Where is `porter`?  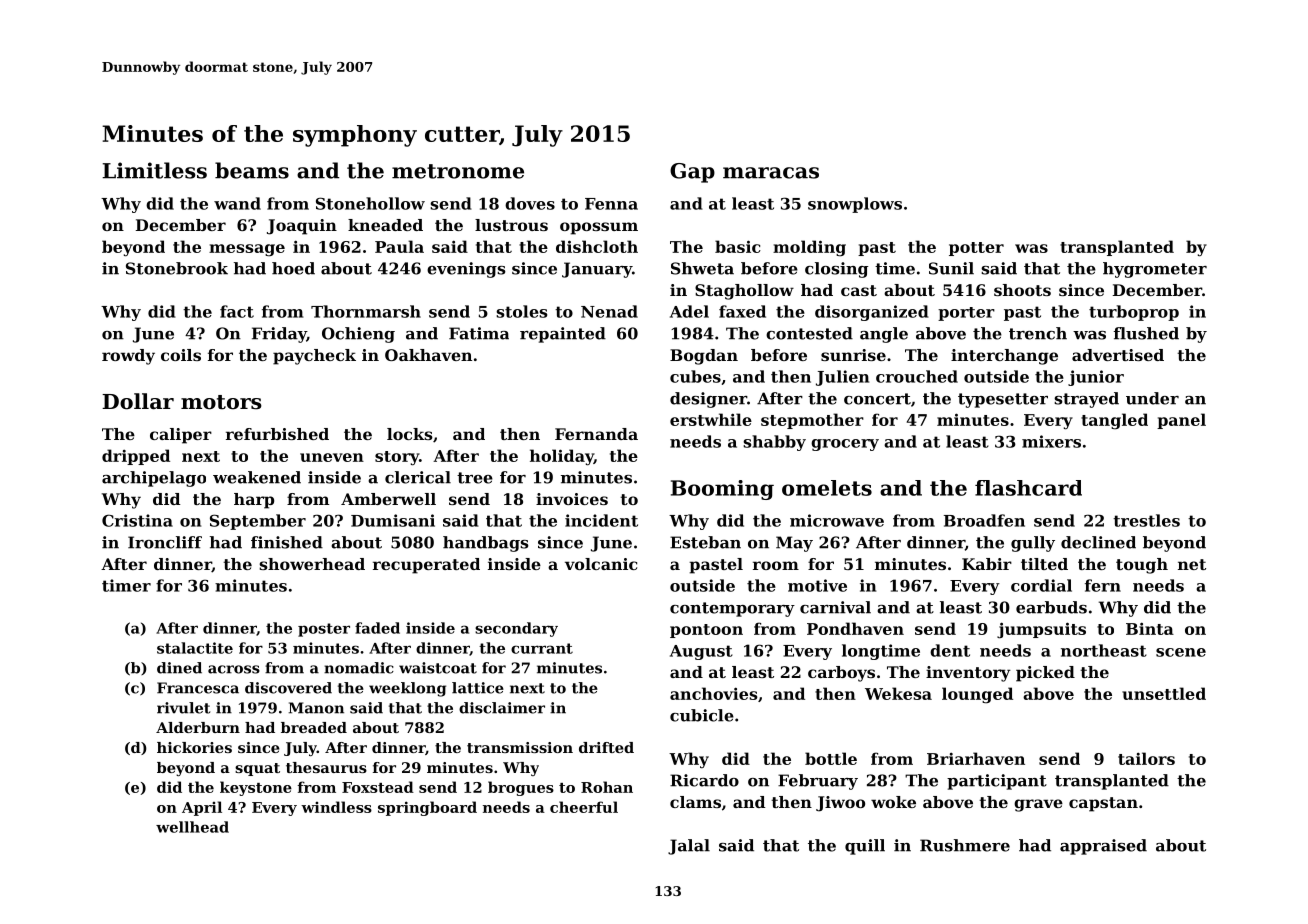 porter is located at coordinates (966, 314).
